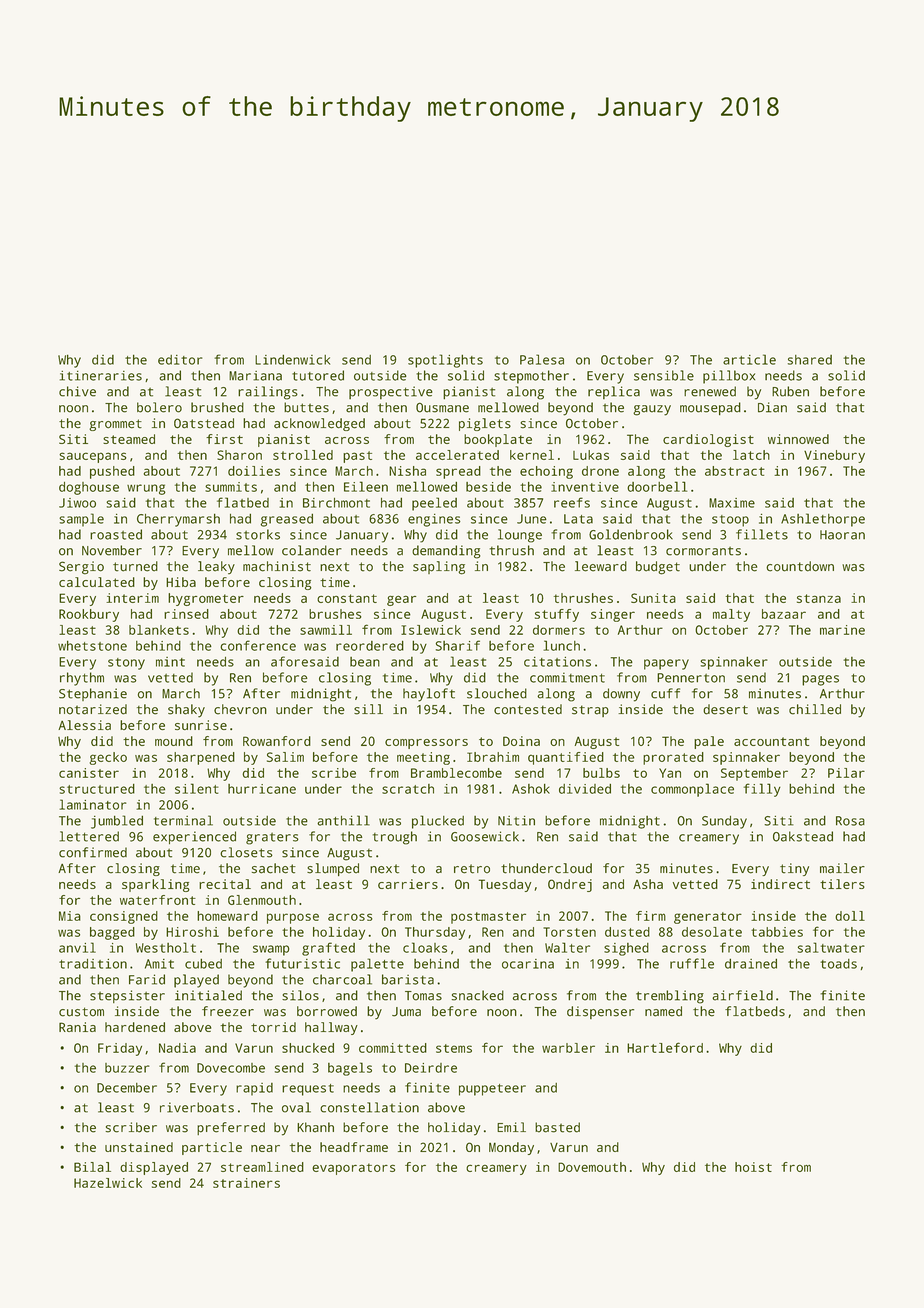 This screenshot has width=924, height=1308. What do you see at coordinates (431, 630) in the screenshot?
I see `Islewick` at bounding box center [431, 630].
